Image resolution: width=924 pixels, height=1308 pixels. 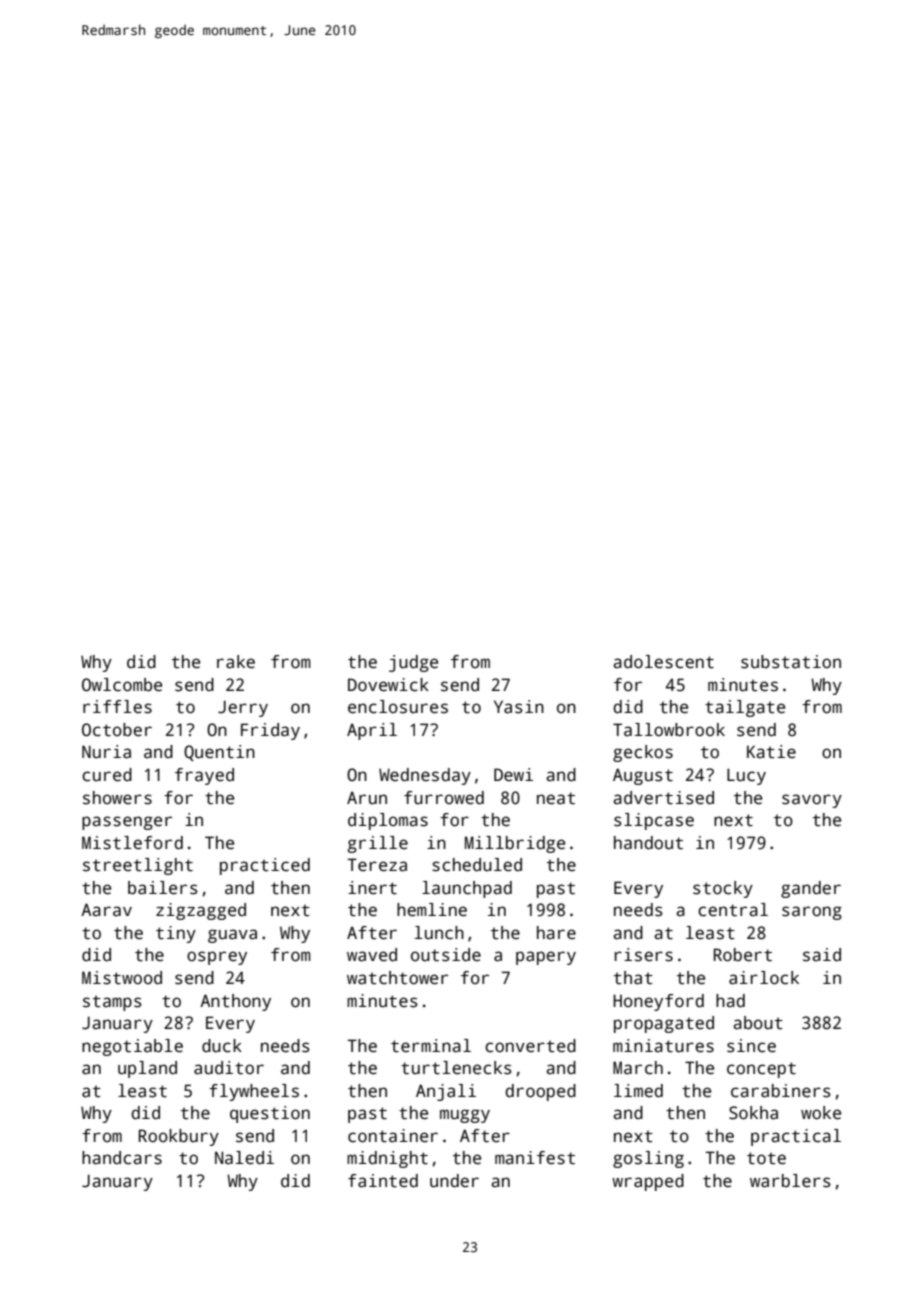 What do you see at coordinates (179, 1137) in the page?
I see `Rookbury` at bounding box center [179, 1137].
